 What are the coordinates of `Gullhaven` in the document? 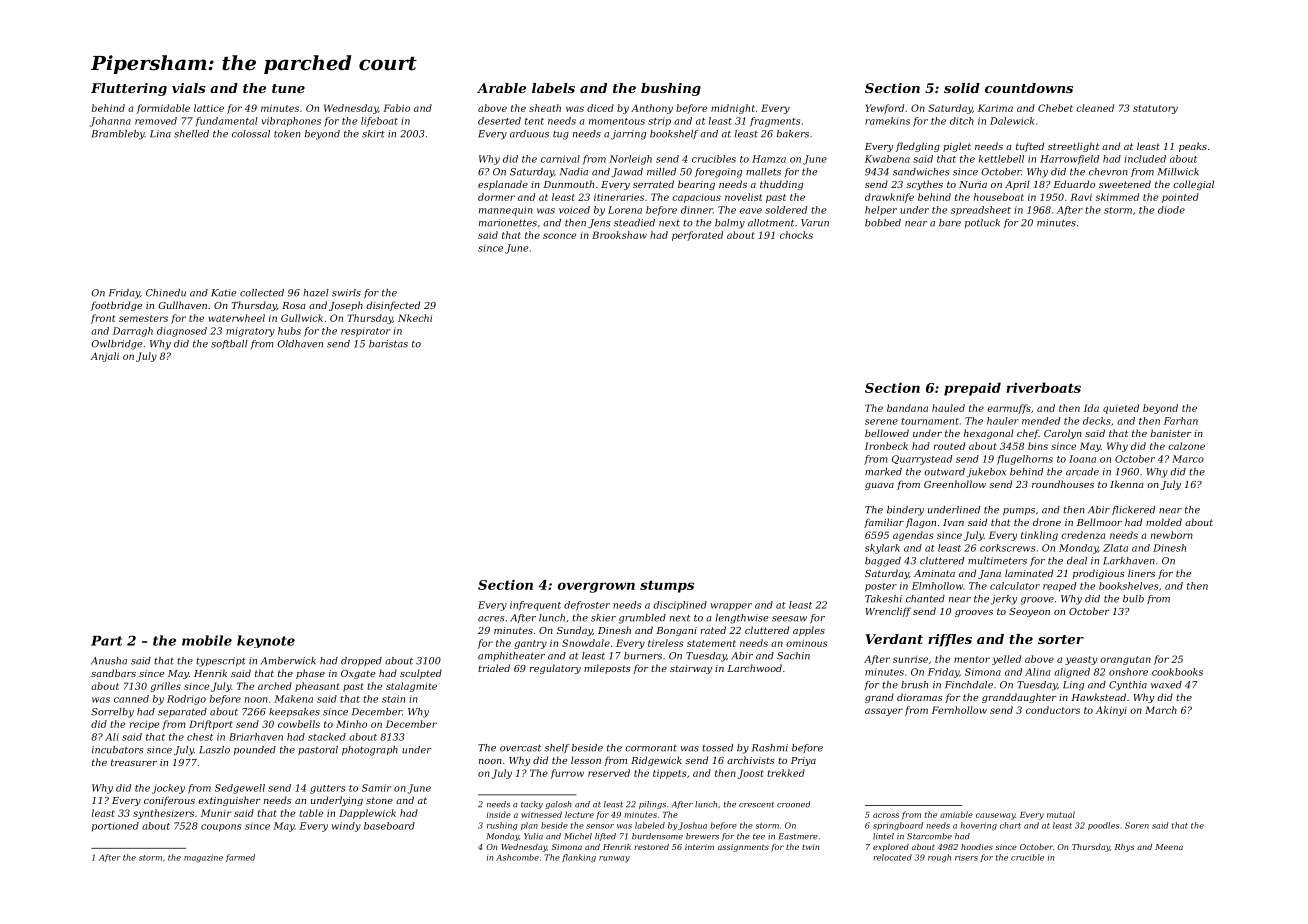 It's located at (182, 305).
